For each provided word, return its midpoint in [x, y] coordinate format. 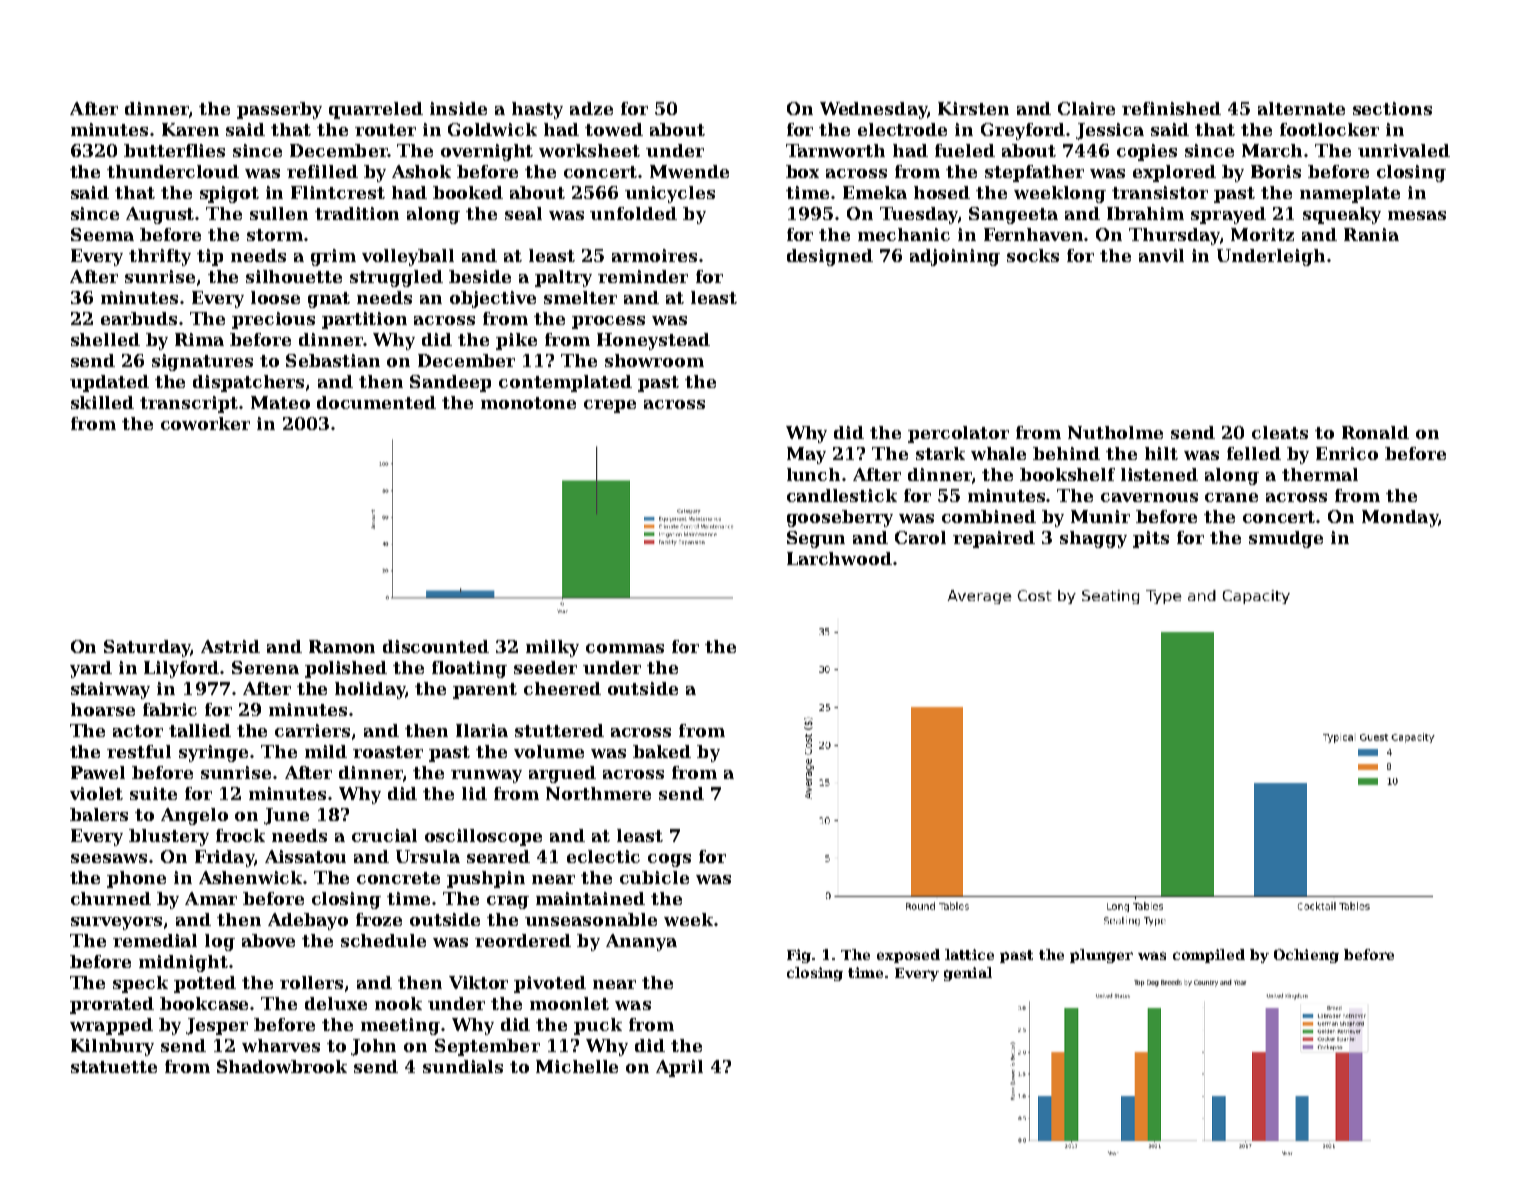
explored [1174, 173]
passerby [279, 110]
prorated [112, 1005]
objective [493, 299]
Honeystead [653, 341]
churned [111, 898]
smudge [1286, 539]
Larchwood [839, 558]
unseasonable [591, 919]
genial [968, 974]
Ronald [1375, 432]
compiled [1209, 956]
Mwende [689, 171]
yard [91, 669]
